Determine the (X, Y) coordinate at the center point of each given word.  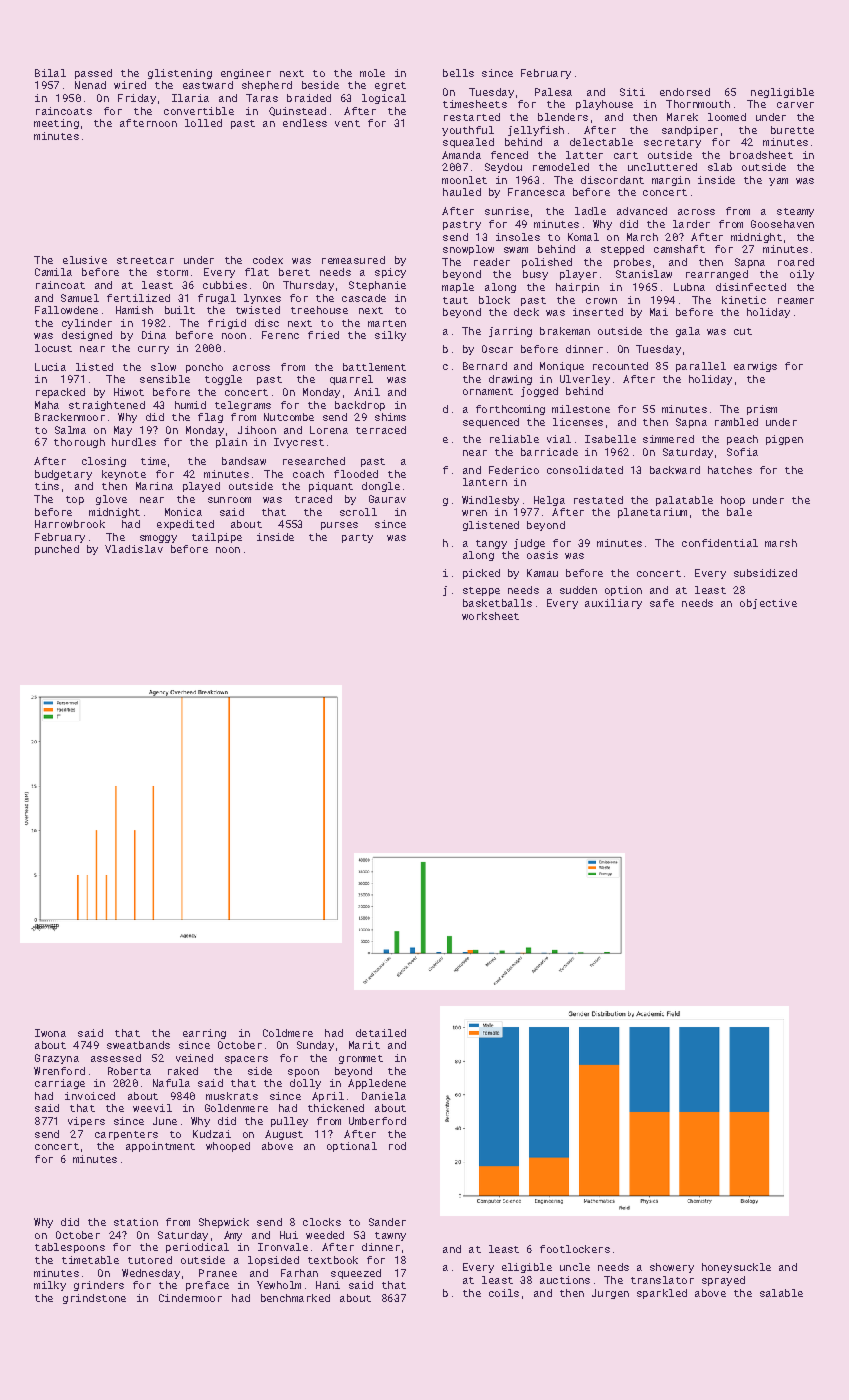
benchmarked (295, 1298)
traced (313, 499)
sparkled (662, 1294)
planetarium (652, 513)
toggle (223, 380)
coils (504, 1293)
